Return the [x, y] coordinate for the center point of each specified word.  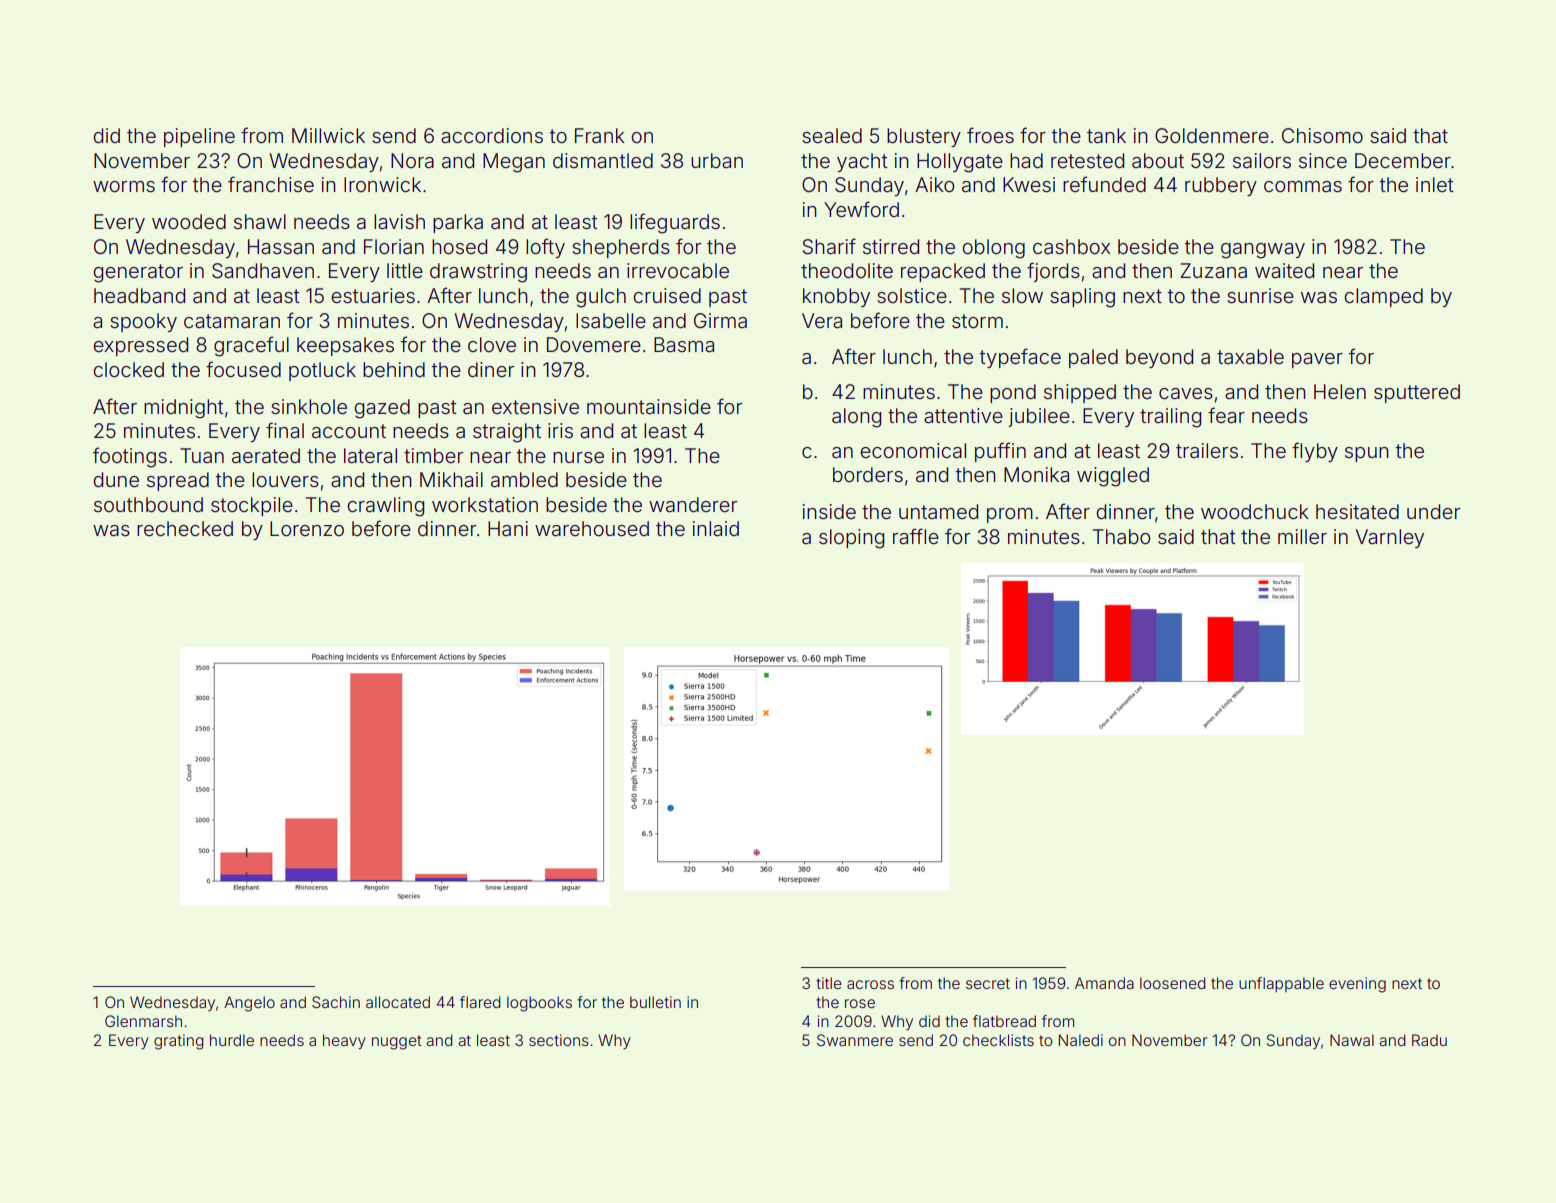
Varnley [1390, 538]
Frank [600, 135]
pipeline [199, 137]
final [285, 430]
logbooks [539, 1004]
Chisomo [1322, 135]
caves [1186, 394]
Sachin [336, 1002]
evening [1357, 985]
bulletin [655, 1002]
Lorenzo [307, 528]
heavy [344, 1042]
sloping [851, 539]
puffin [1000, 452]
